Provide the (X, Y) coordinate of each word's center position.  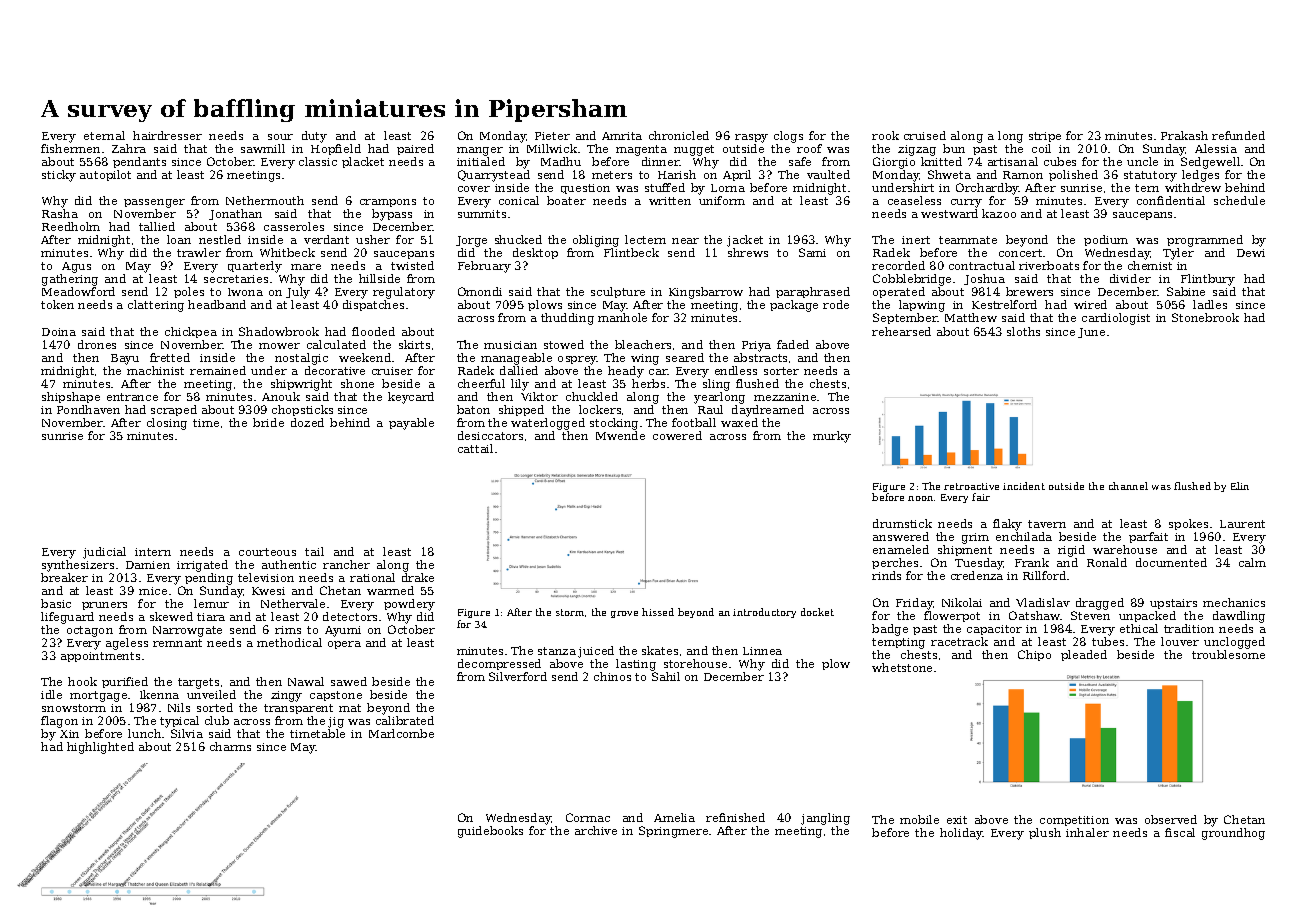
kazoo (999, 213)
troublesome (1228, 654)
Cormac (588, 817)
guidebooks (490, 832)
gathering (70, 280)
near (685, 241)
